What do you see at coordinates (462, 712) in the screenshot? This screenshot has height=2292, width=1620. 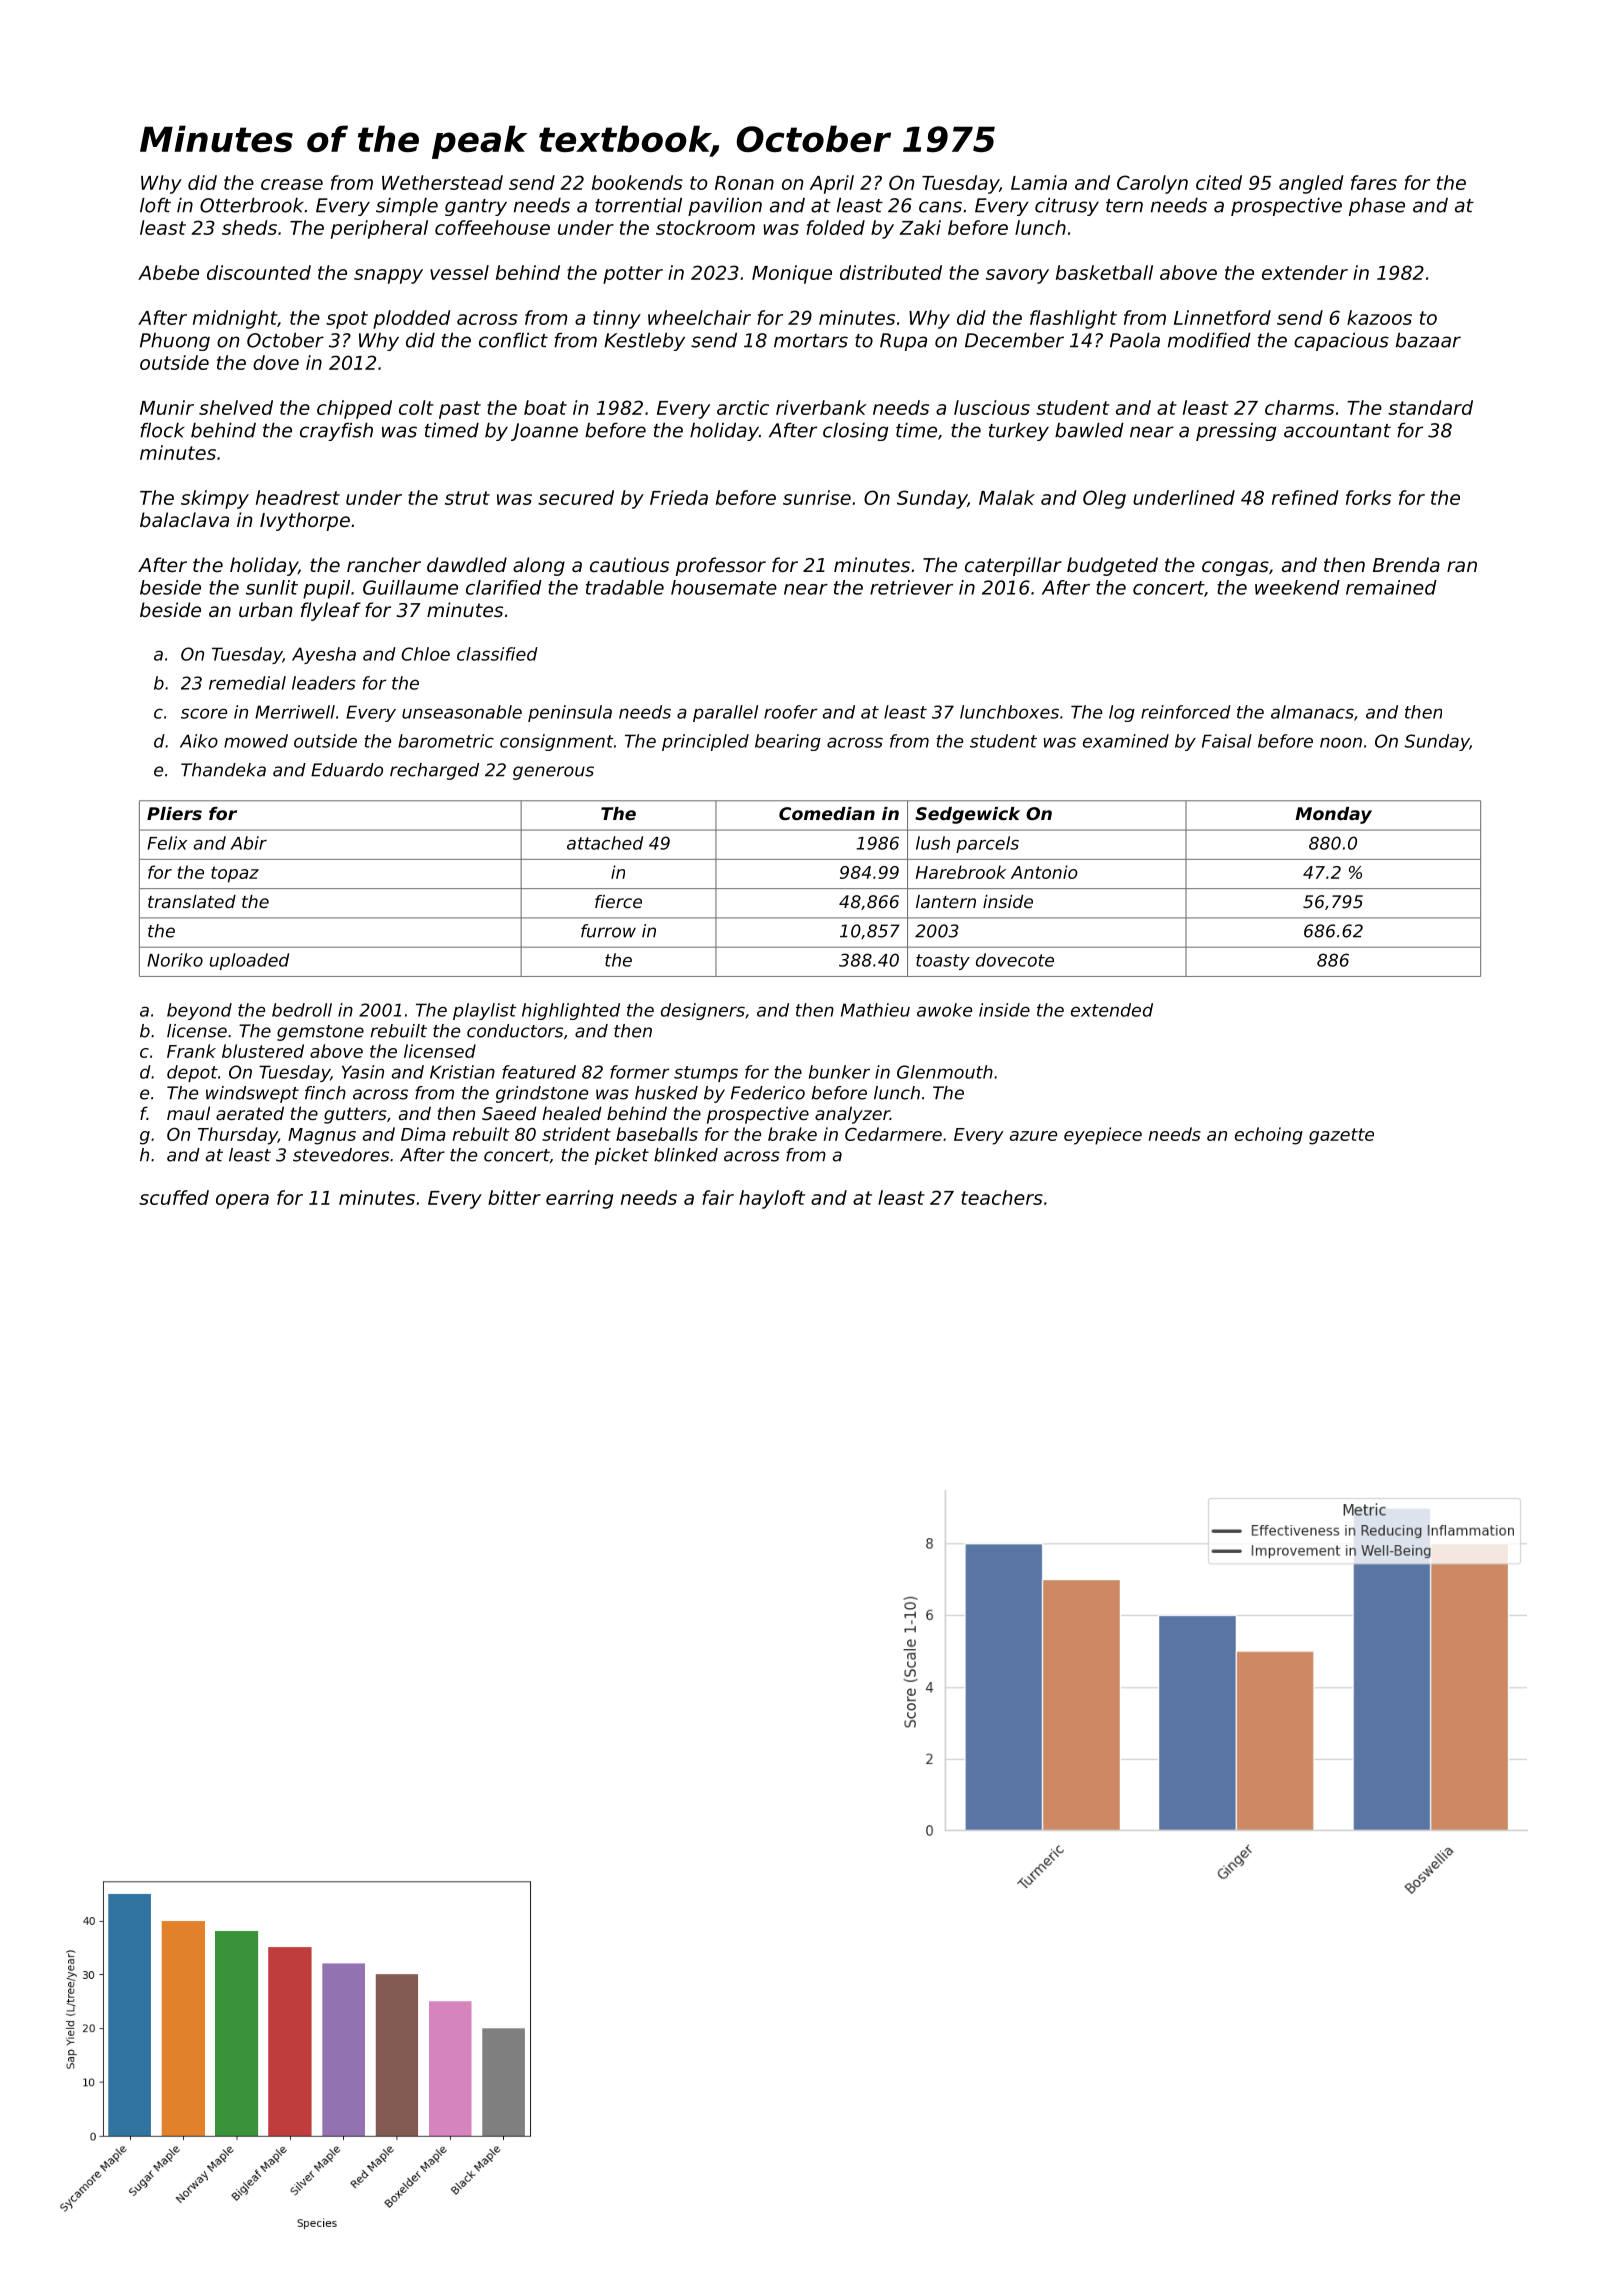 I see `unseasonable` at bounding box center [462, 712].
